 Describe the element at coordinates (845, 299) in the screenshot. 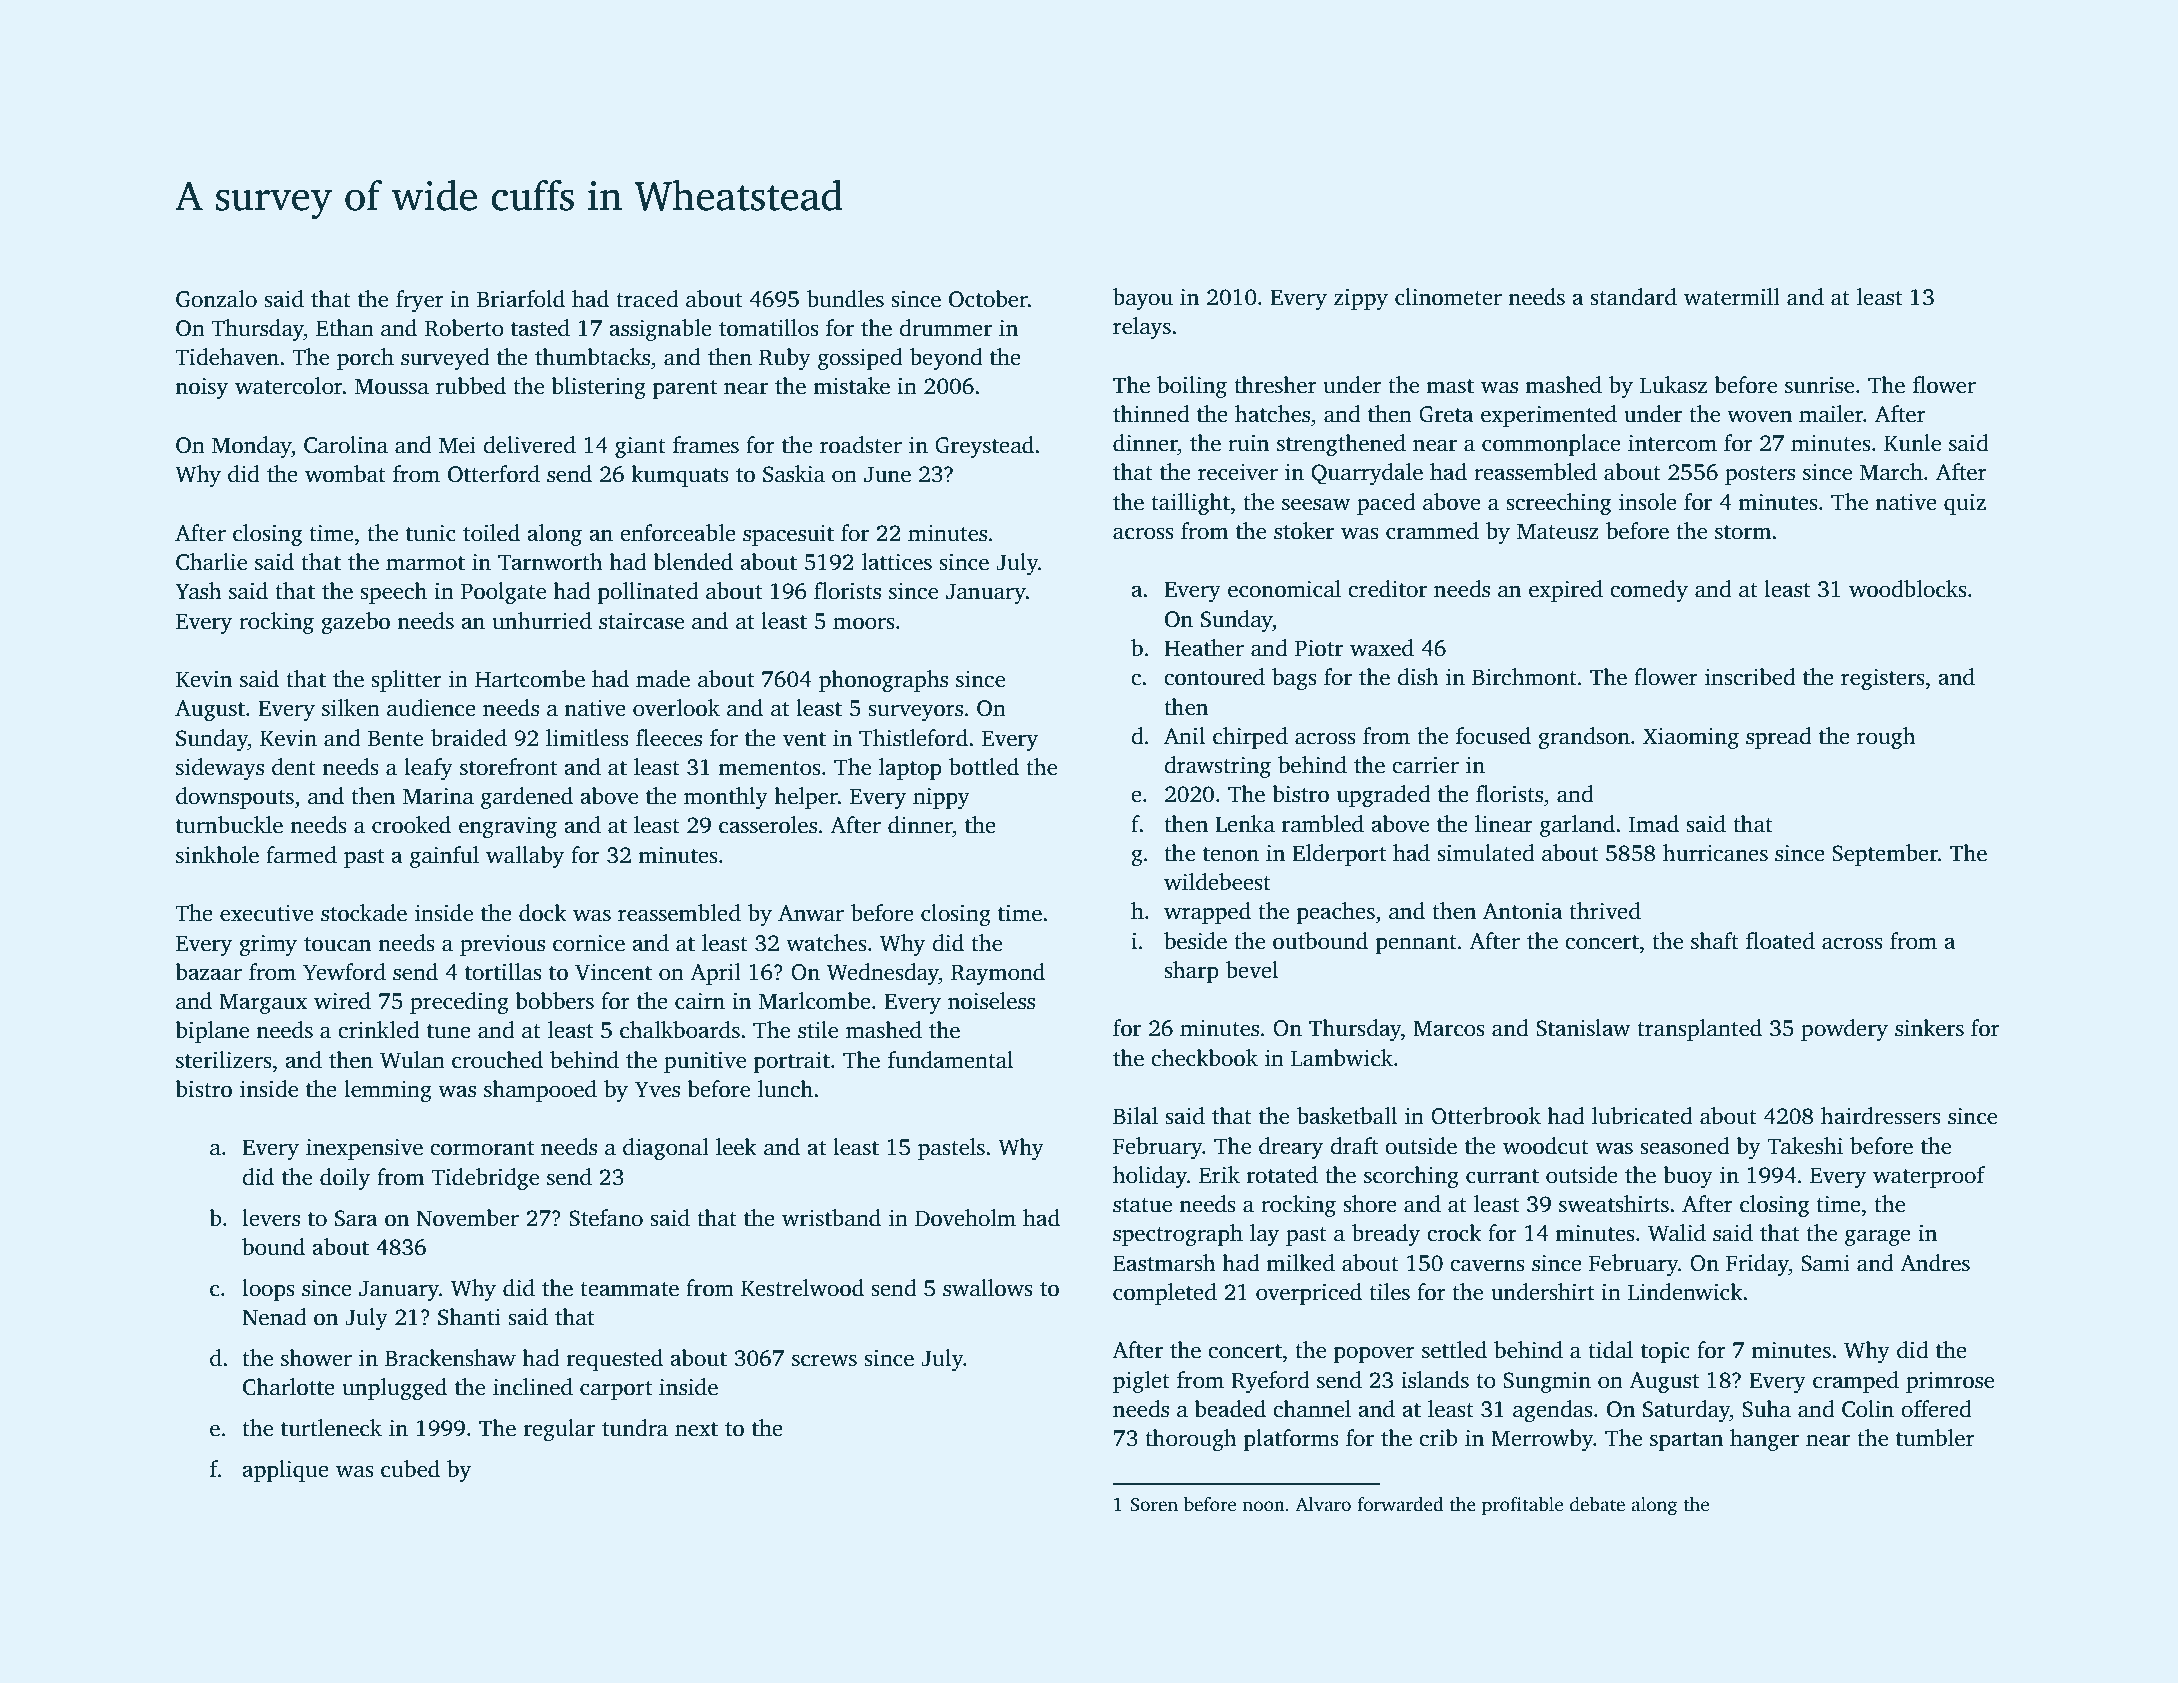

I see `bundles` at that location.
